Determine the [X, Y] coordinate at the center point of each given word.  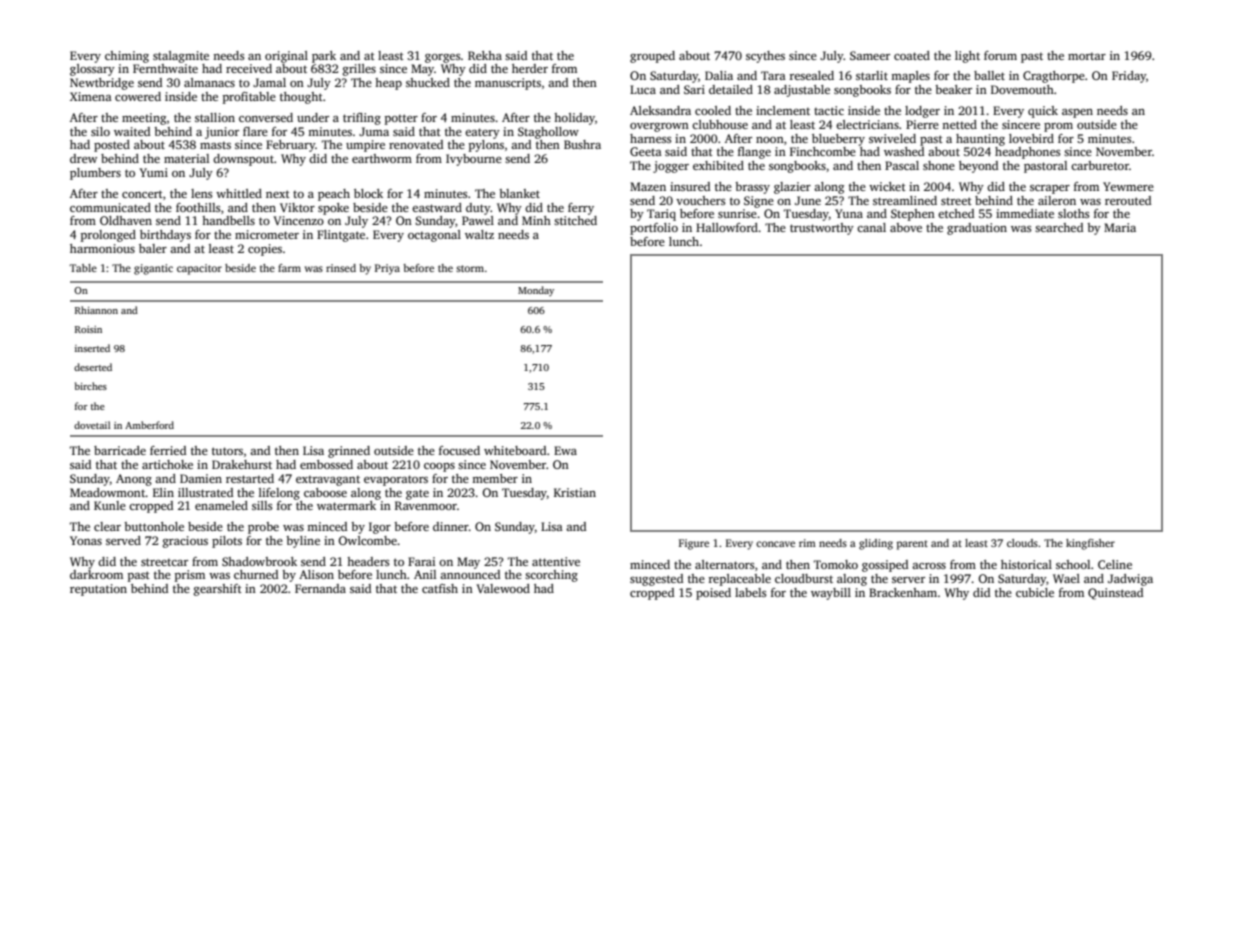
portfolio [654, 229]
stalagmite [181, 57]
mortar [1087, 56]
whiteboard [515, 450]
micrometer [267, 234]
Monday [536, 291]
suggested [656, 580]
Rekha [485, 55]
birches [91, 386]
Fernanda [320, 588]
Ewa [565, 450]
